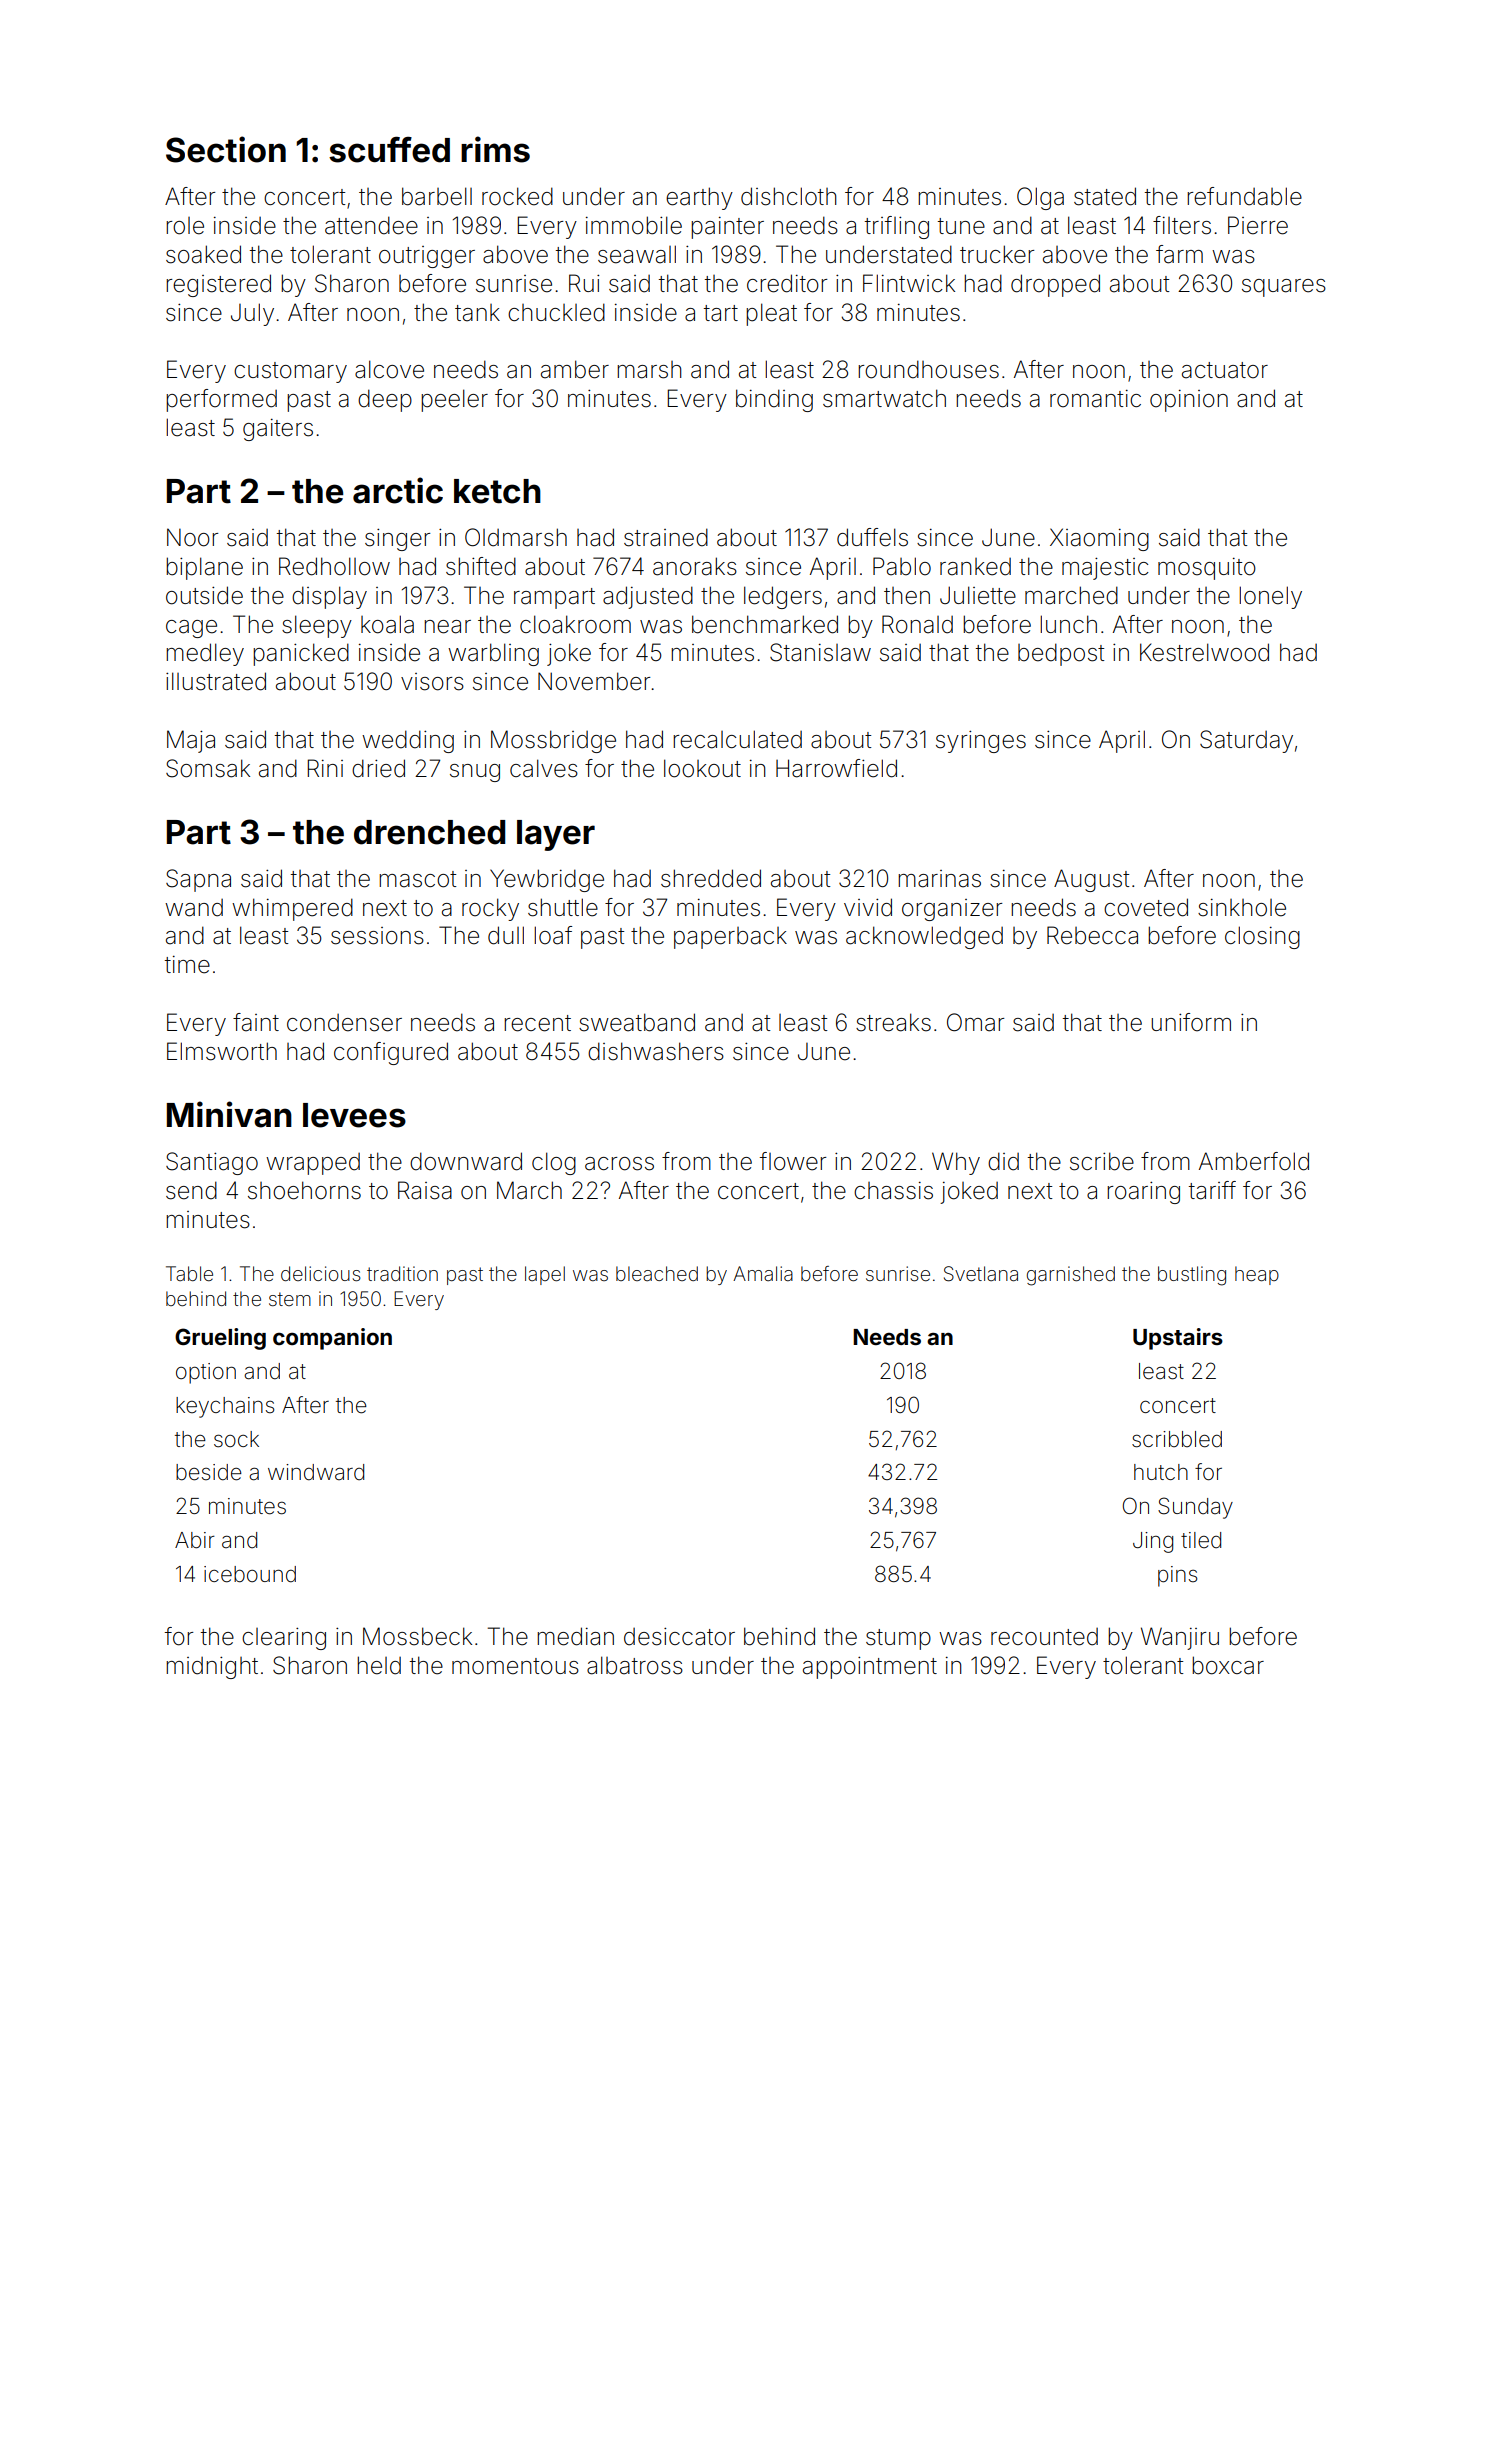 This page has width=1496, height=2464. What do you see at coordinates (699, 198) in the page?
I see `earthy` at bounding box center [699, 198].
